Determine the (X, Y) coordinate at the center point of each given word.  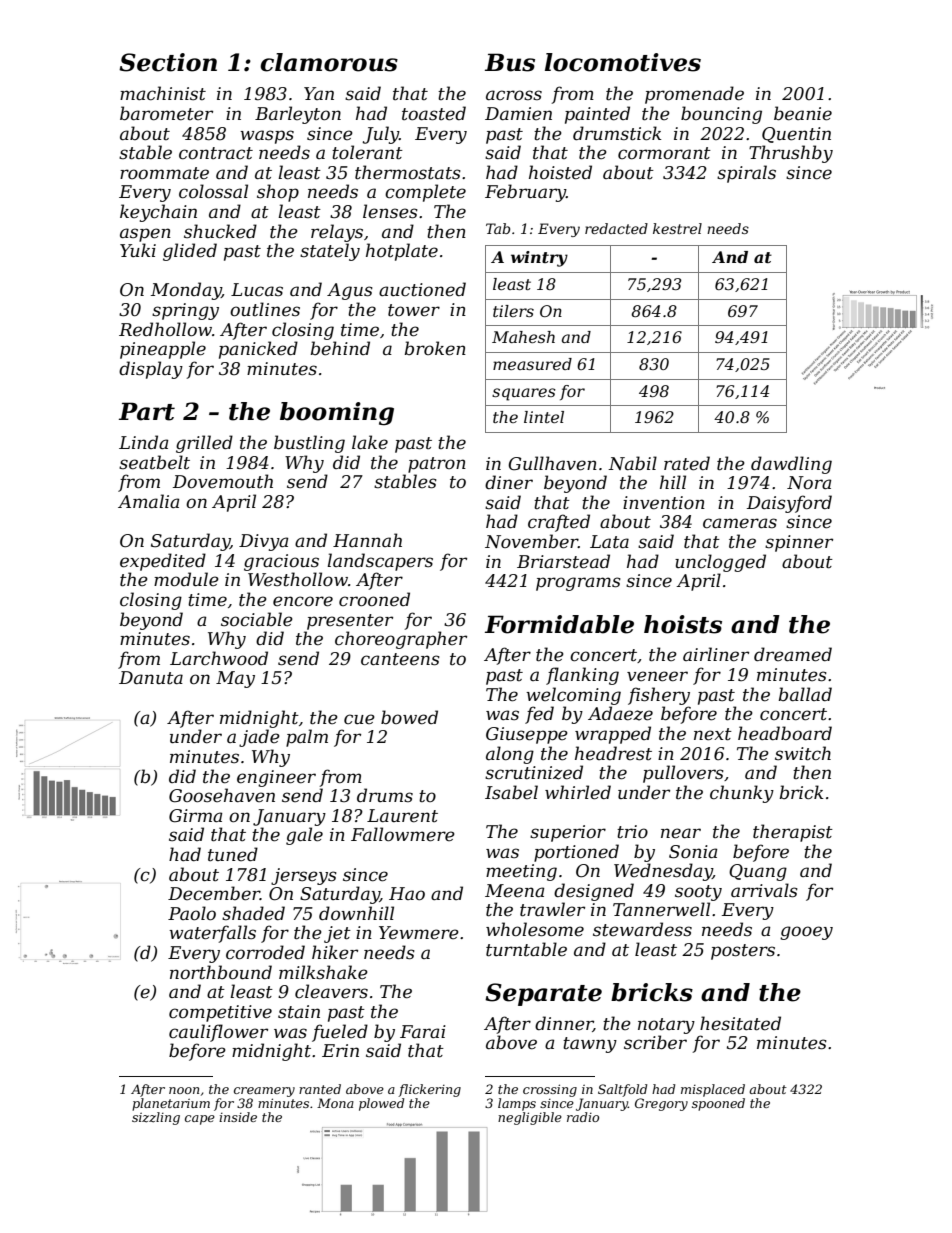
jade (259, 738)
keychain (158, 213)
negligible (530, 1118)
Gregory (661, 1104)
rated (687, 463)
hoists (683, 624)
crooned (374, 599)
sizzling (156, 1118)
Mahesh (523, 337)
